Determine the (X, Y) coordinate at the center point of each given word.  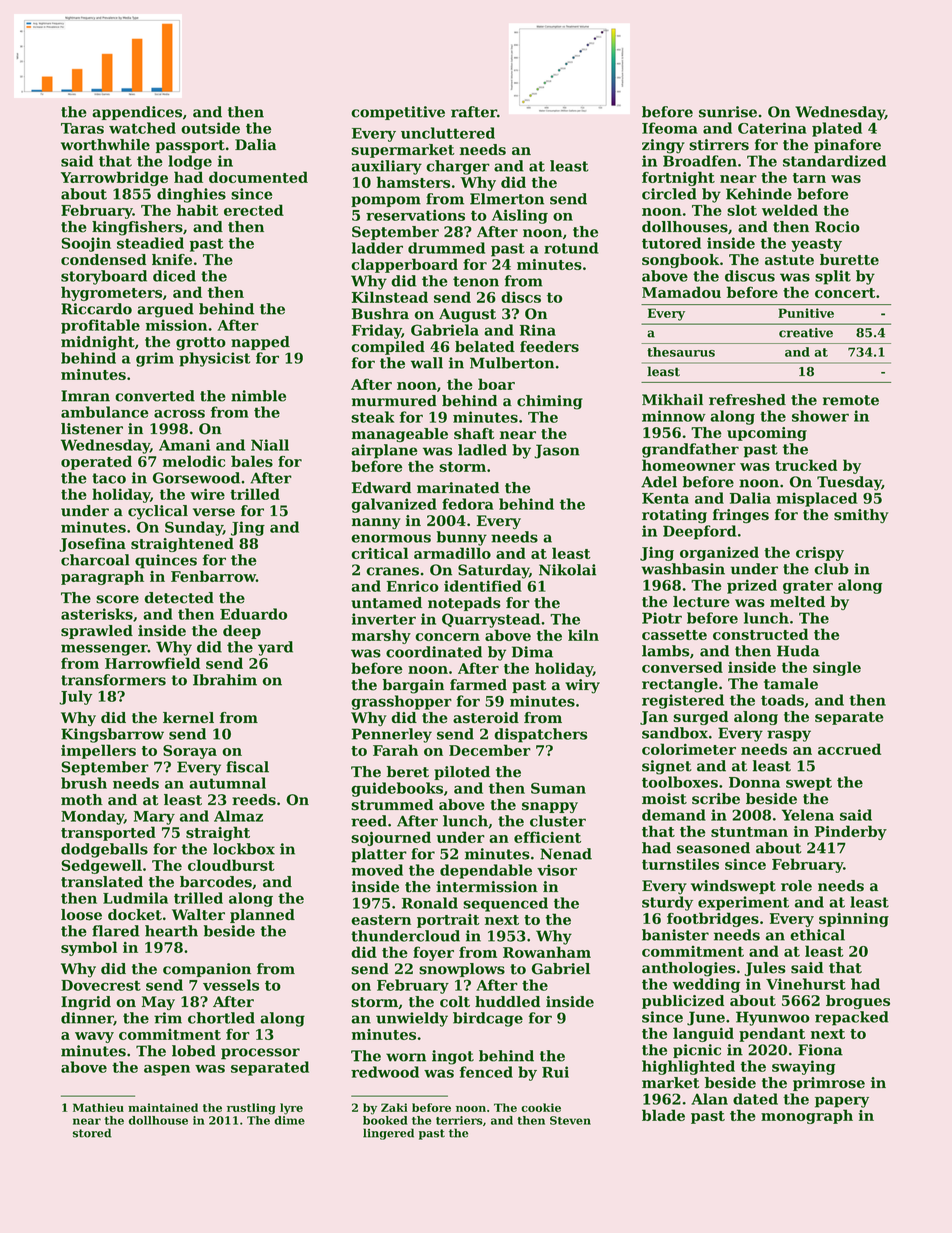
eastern (381, 920)
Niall (270, 445)
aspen (167, 1070)
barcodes (216, 882)
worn (406, 1057)
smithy (861, 516)
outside (210, 128)
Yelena (808, 815)
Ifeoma (670, 128)
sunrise (728, 112)
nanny (376, 523)
